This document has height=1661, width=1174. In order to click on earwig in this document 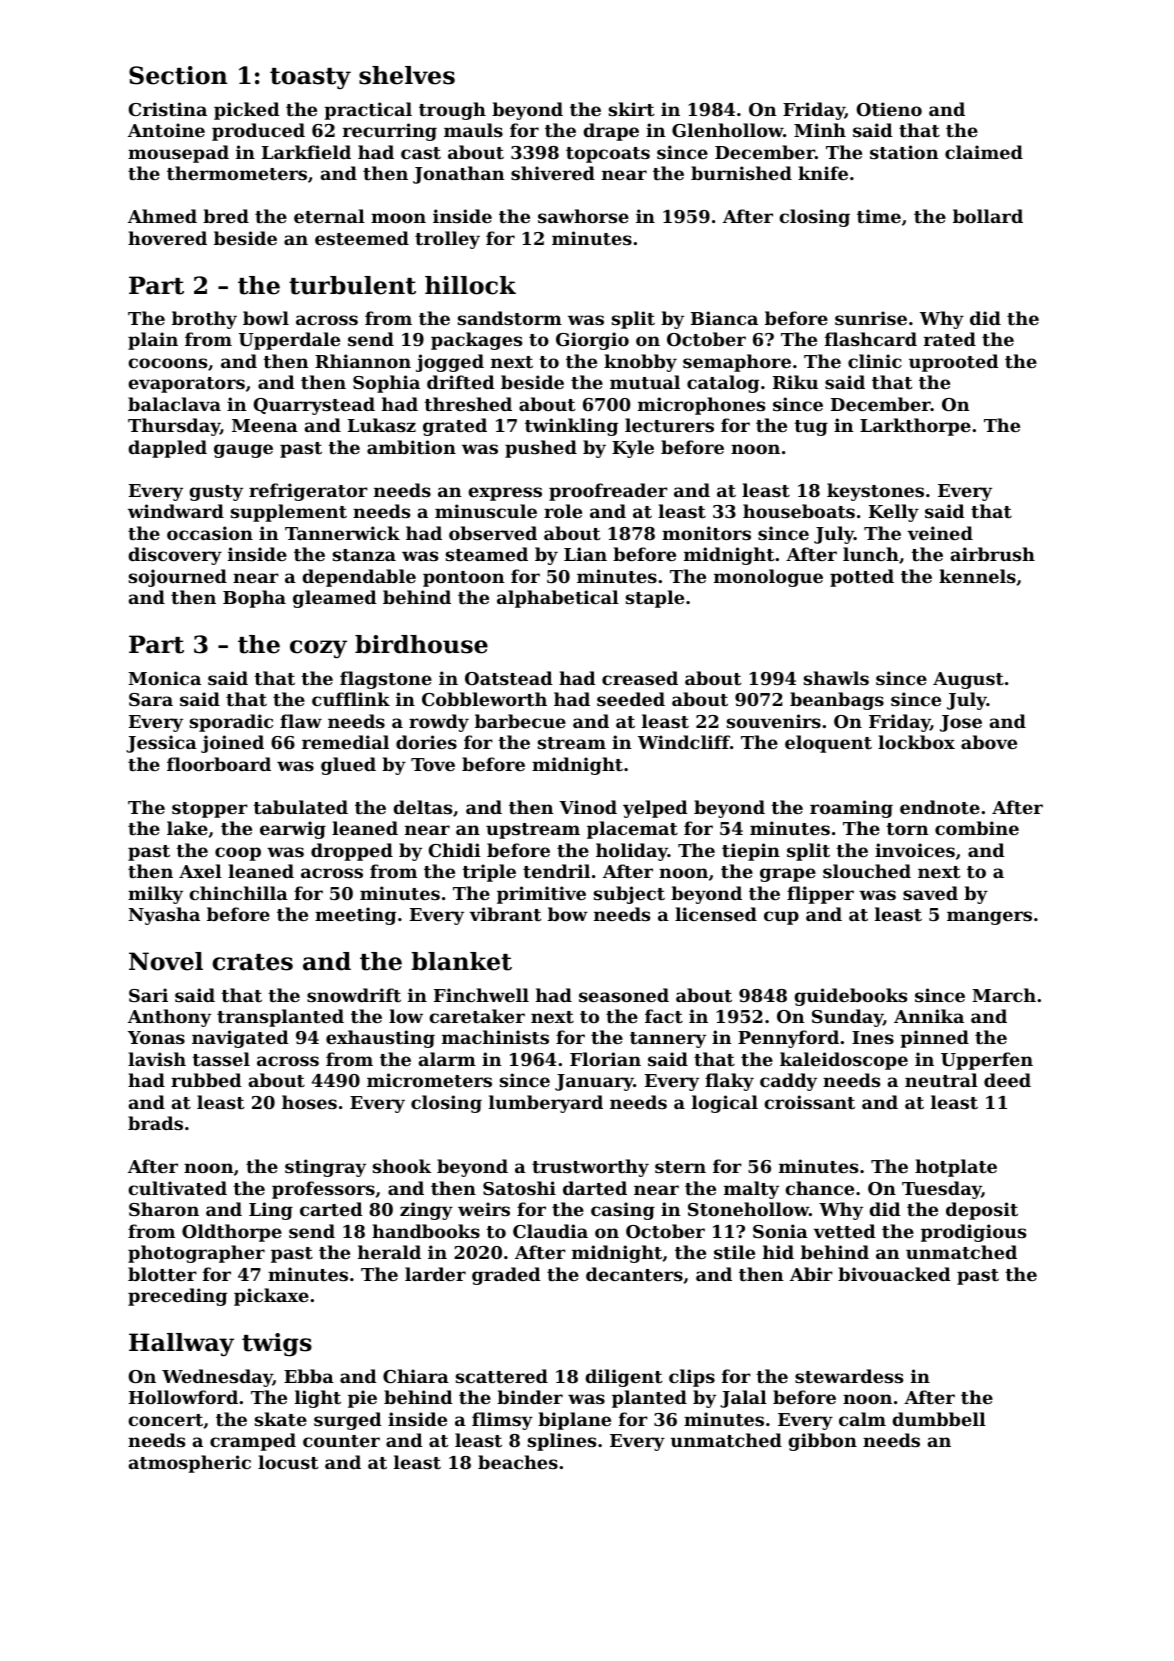, I will do `click(293, 830)`.
